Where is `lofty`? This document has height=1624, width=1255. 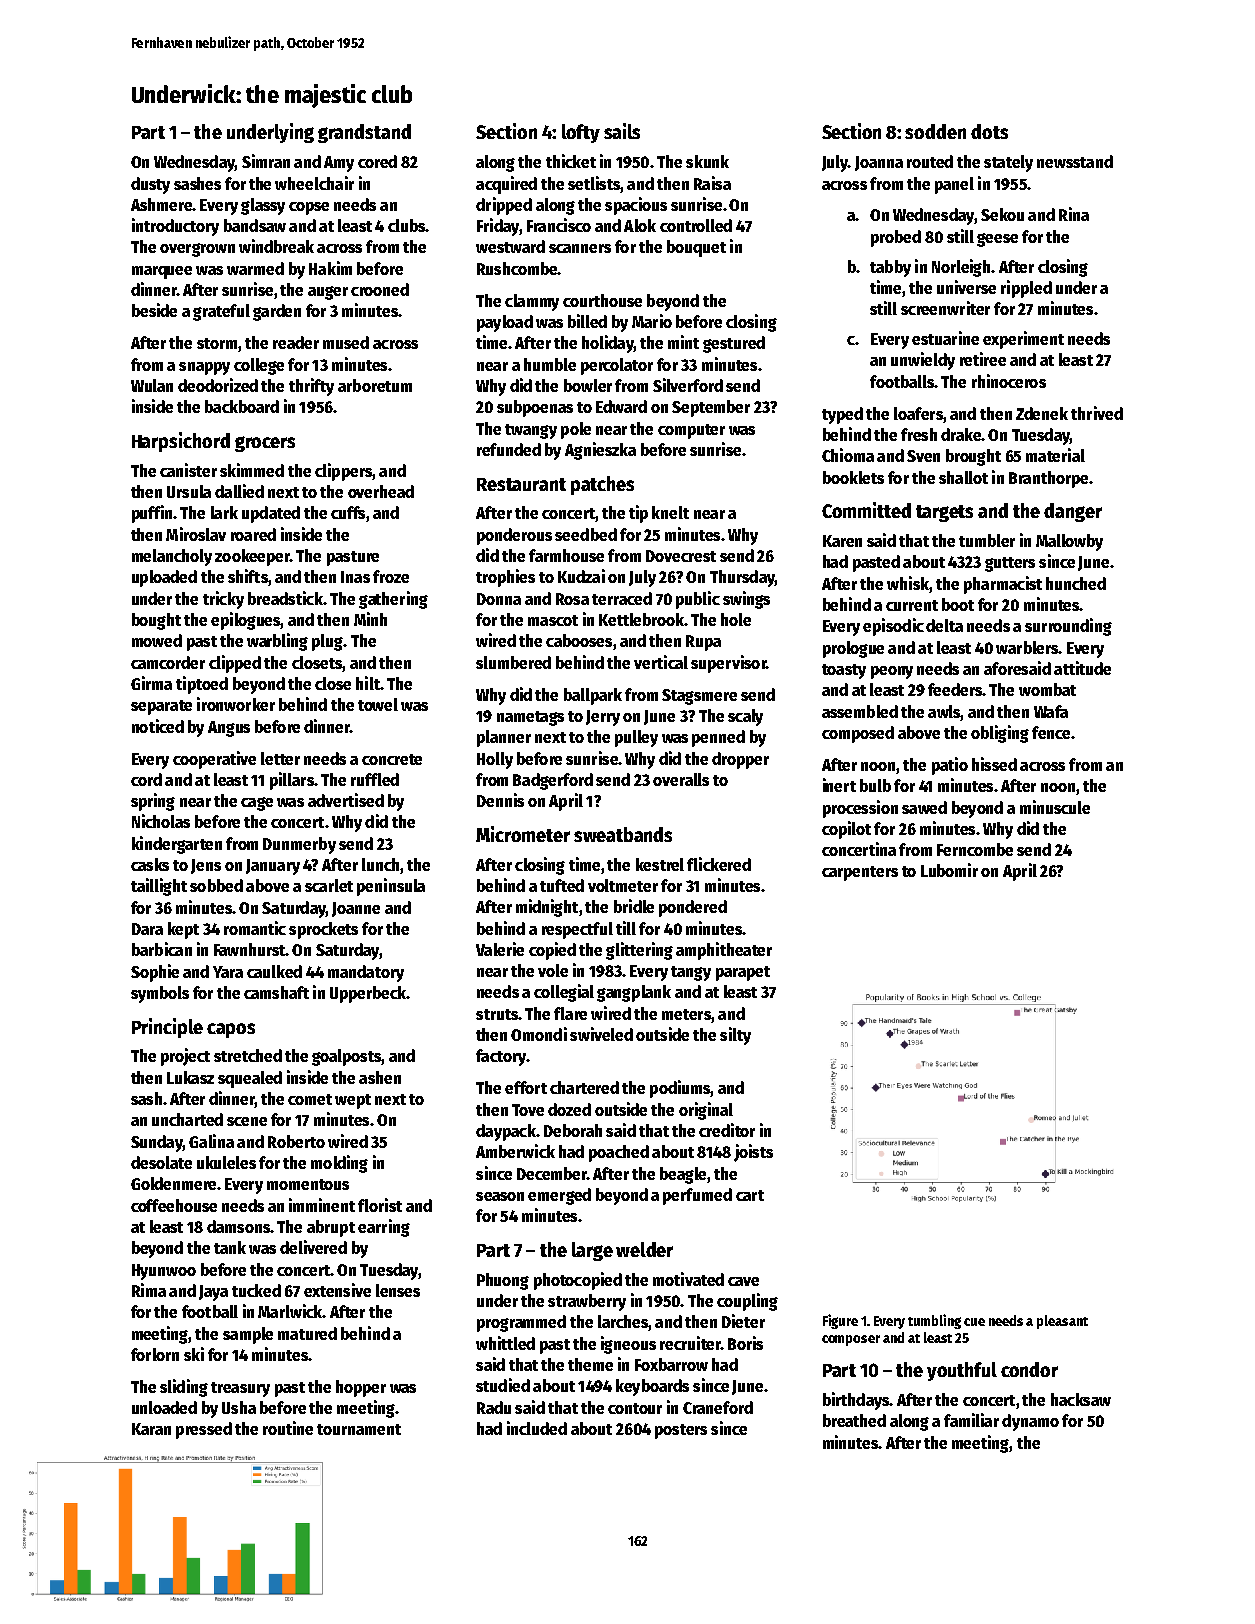
lofty is located at coordinates (581, 133).
